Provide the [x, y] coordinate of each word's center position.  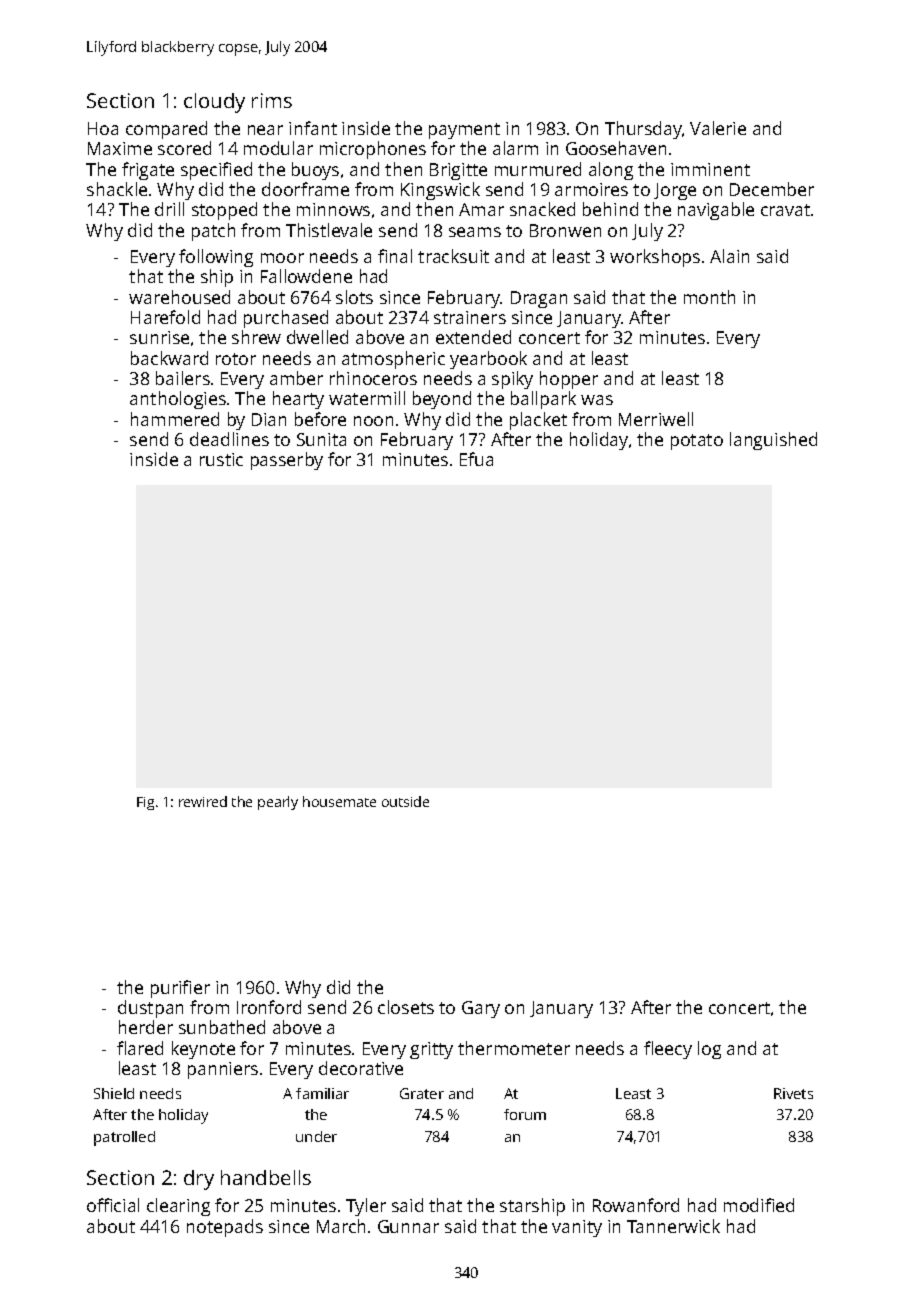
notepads [225, 1228]
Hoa [103, 128]
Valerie [718, 128]
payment [464, 131]
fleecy [668, 1050]
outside [405, 801]
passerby [287, 461]
